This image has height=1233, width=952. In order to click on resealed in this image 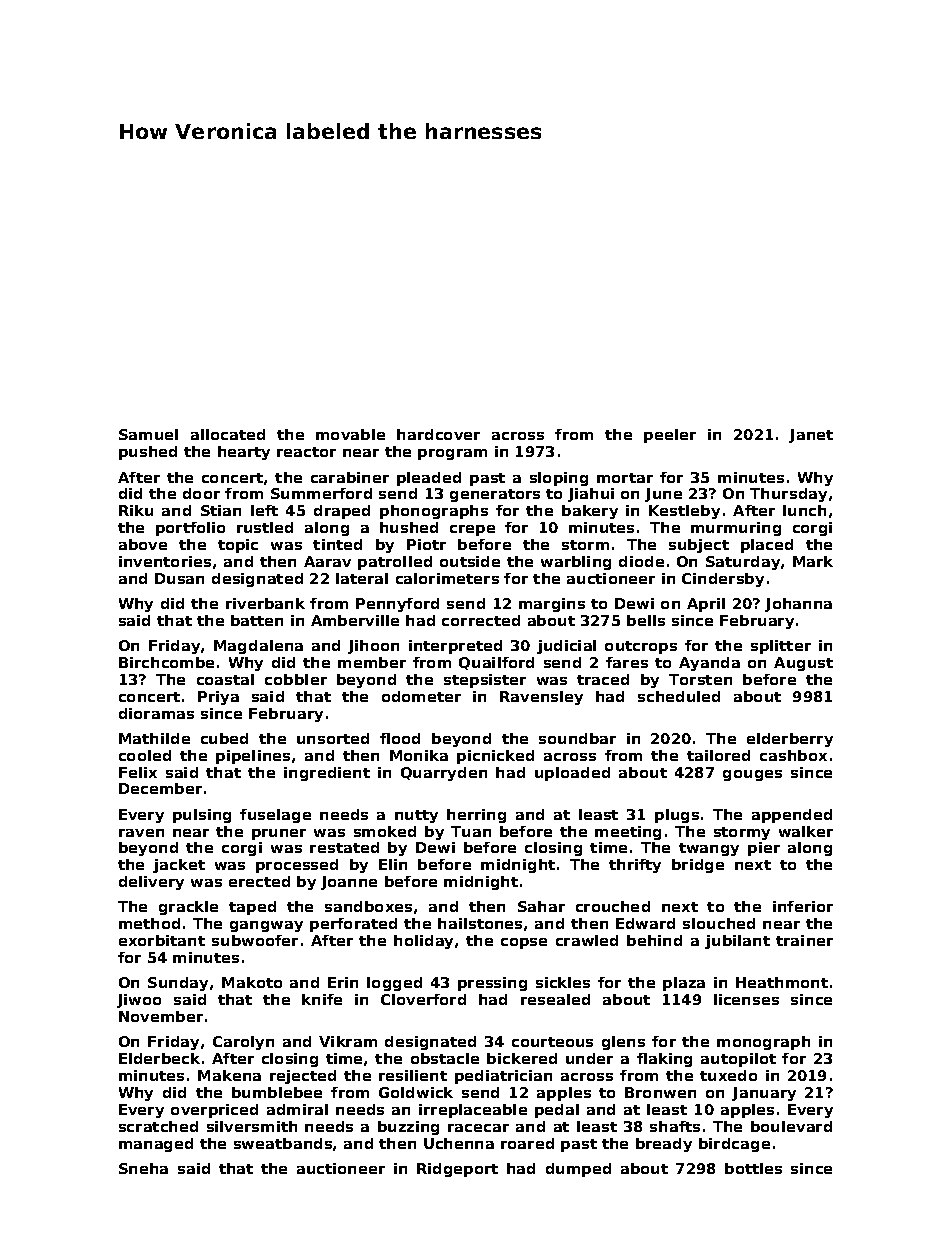, I will do `click(555, 999)`.
